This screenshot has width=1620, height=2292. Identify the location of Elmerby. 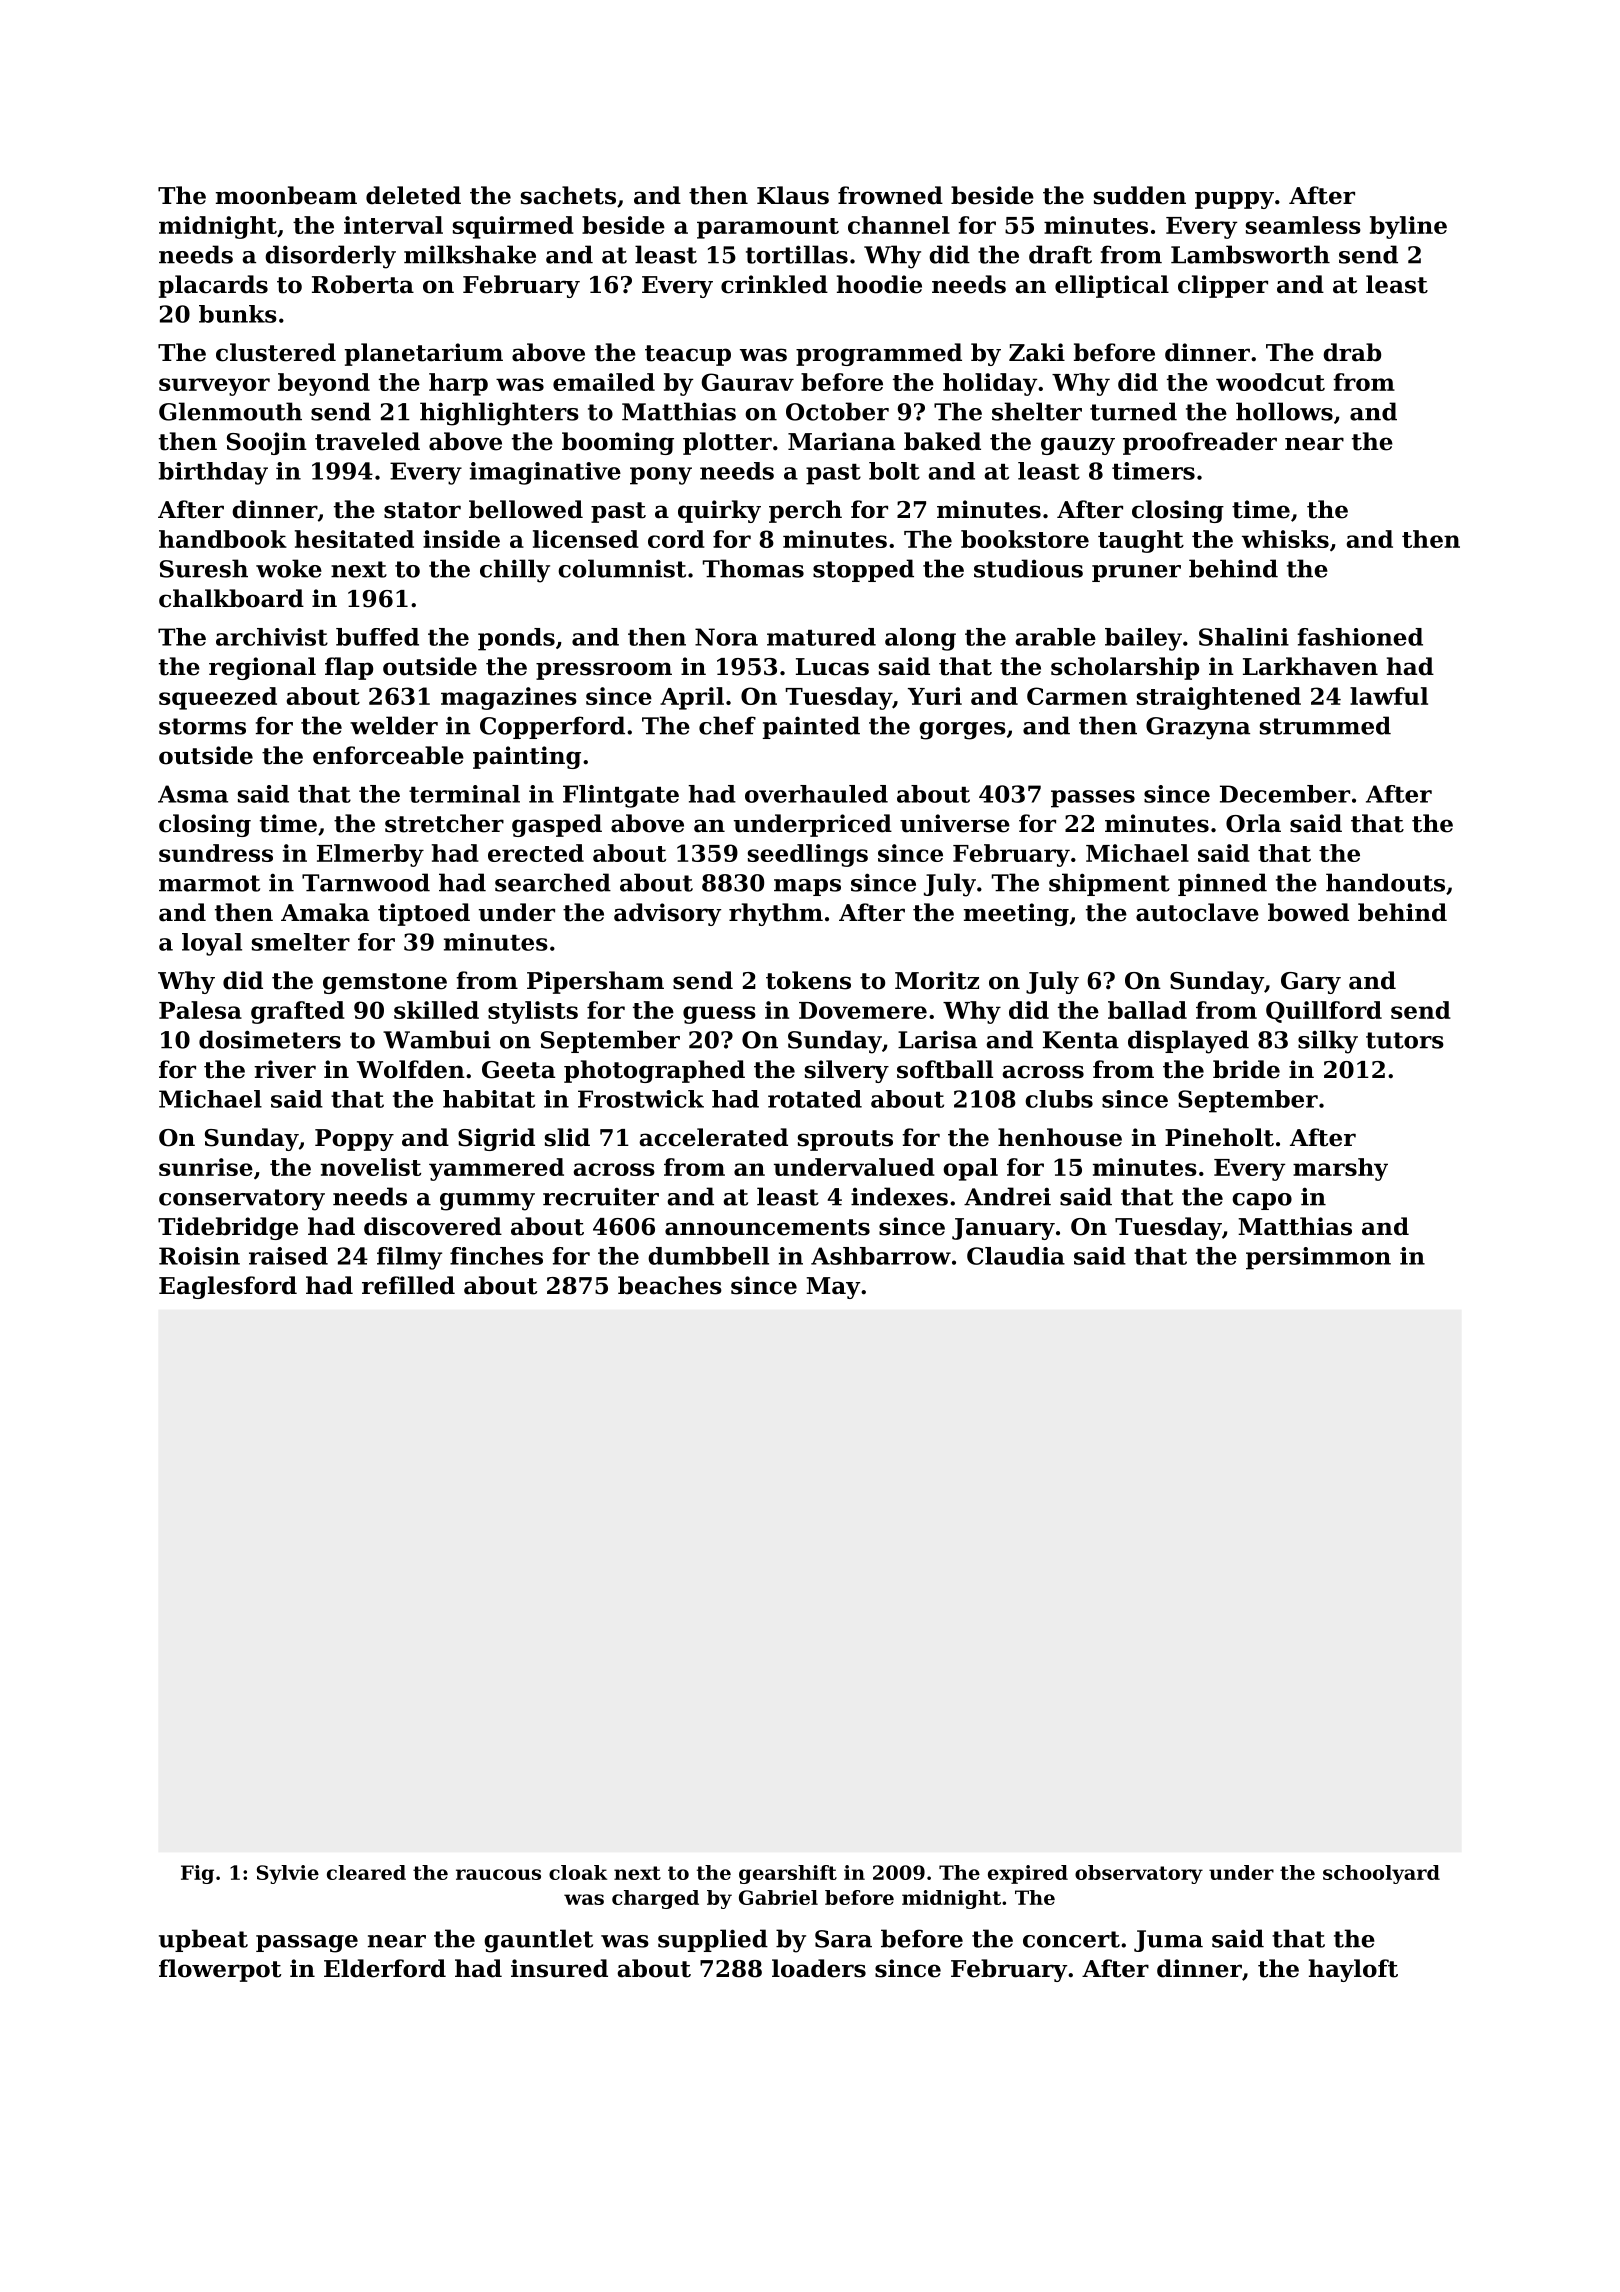
(370, 855).
